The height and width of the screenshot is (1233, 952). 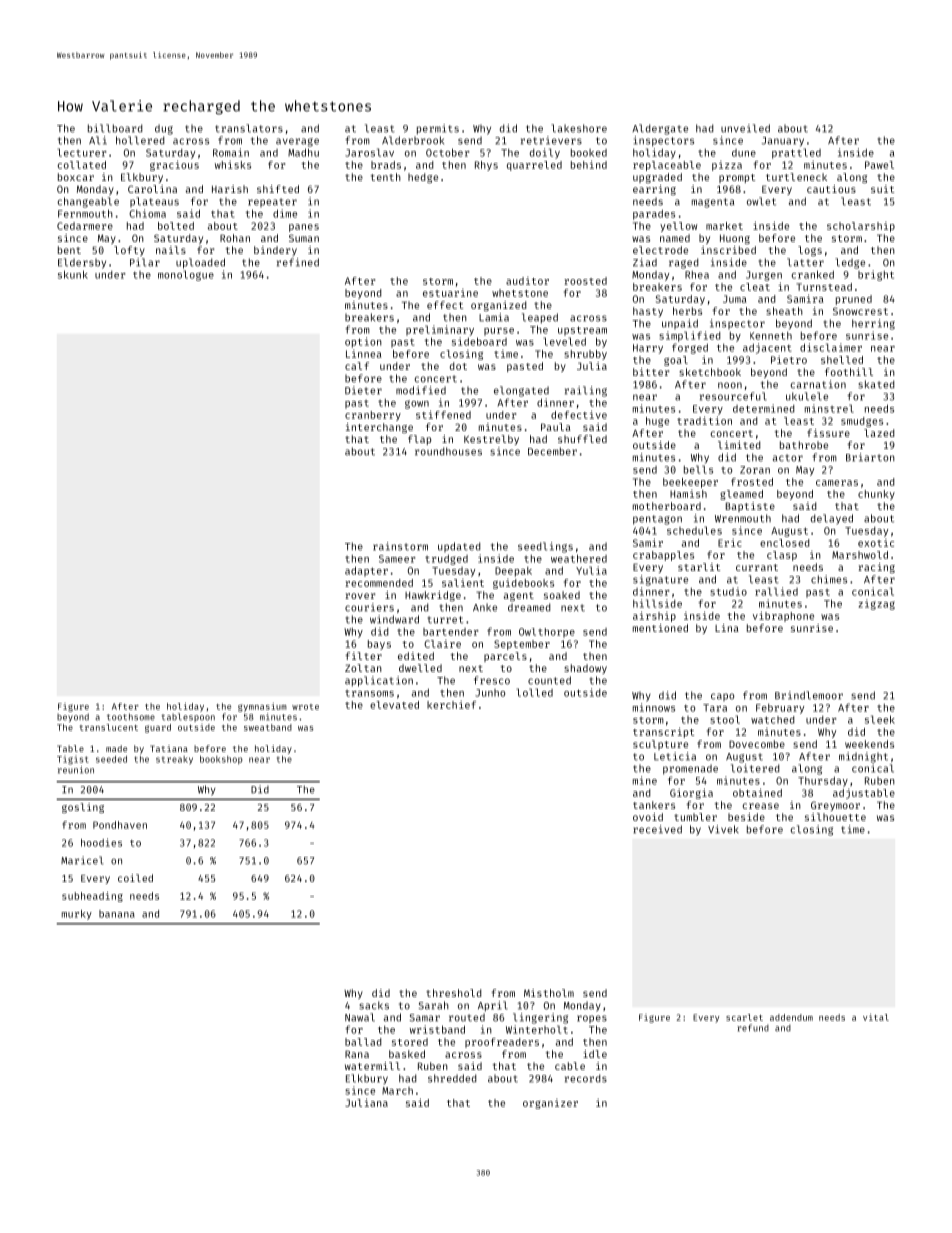 I want to click on flap, so click(x=419, y=440).
